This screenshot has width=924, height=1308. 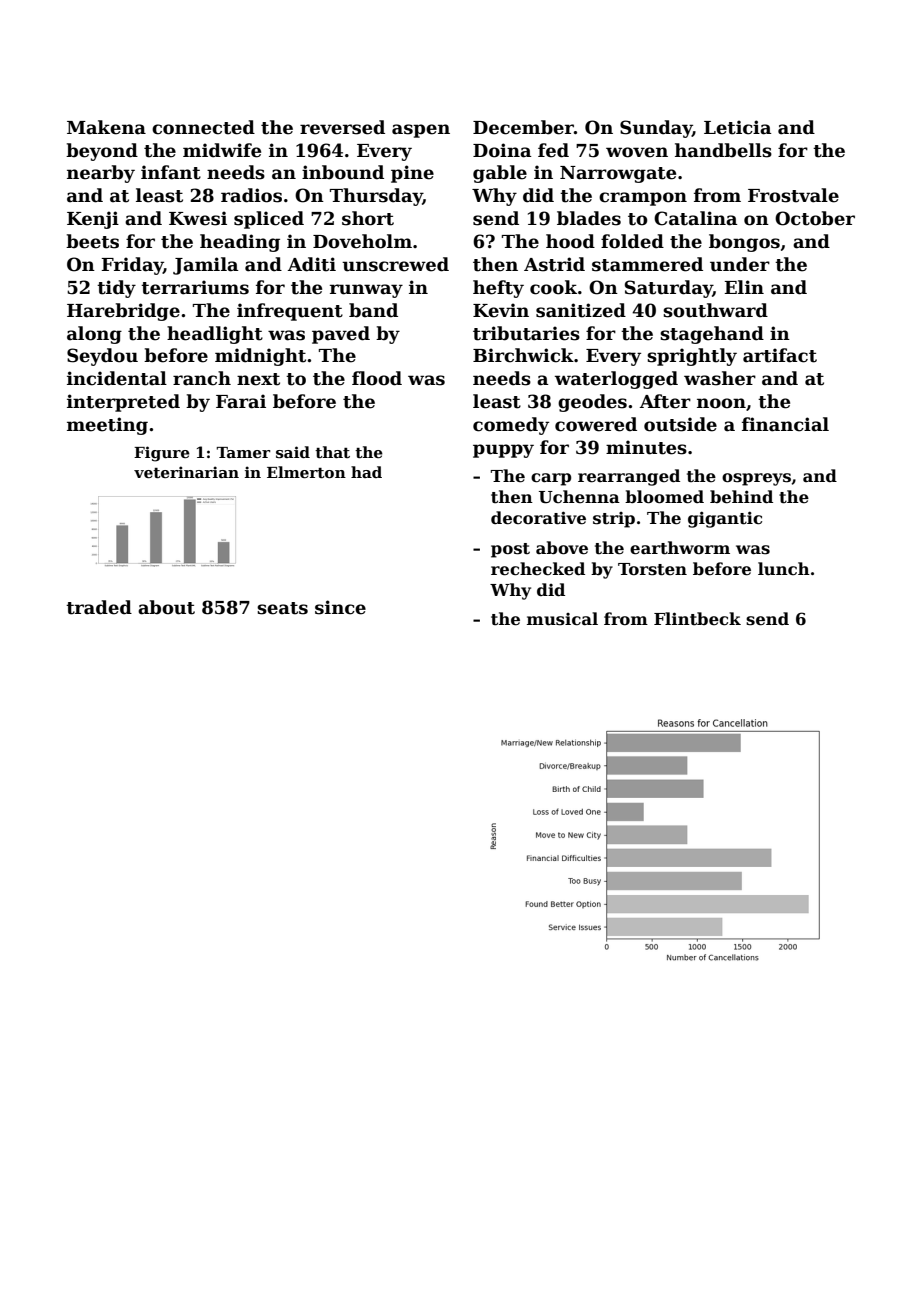 What do you see at coordinates (342, 127) in the screenshot?
I see `reversed` at bounding box center [342, 127].
